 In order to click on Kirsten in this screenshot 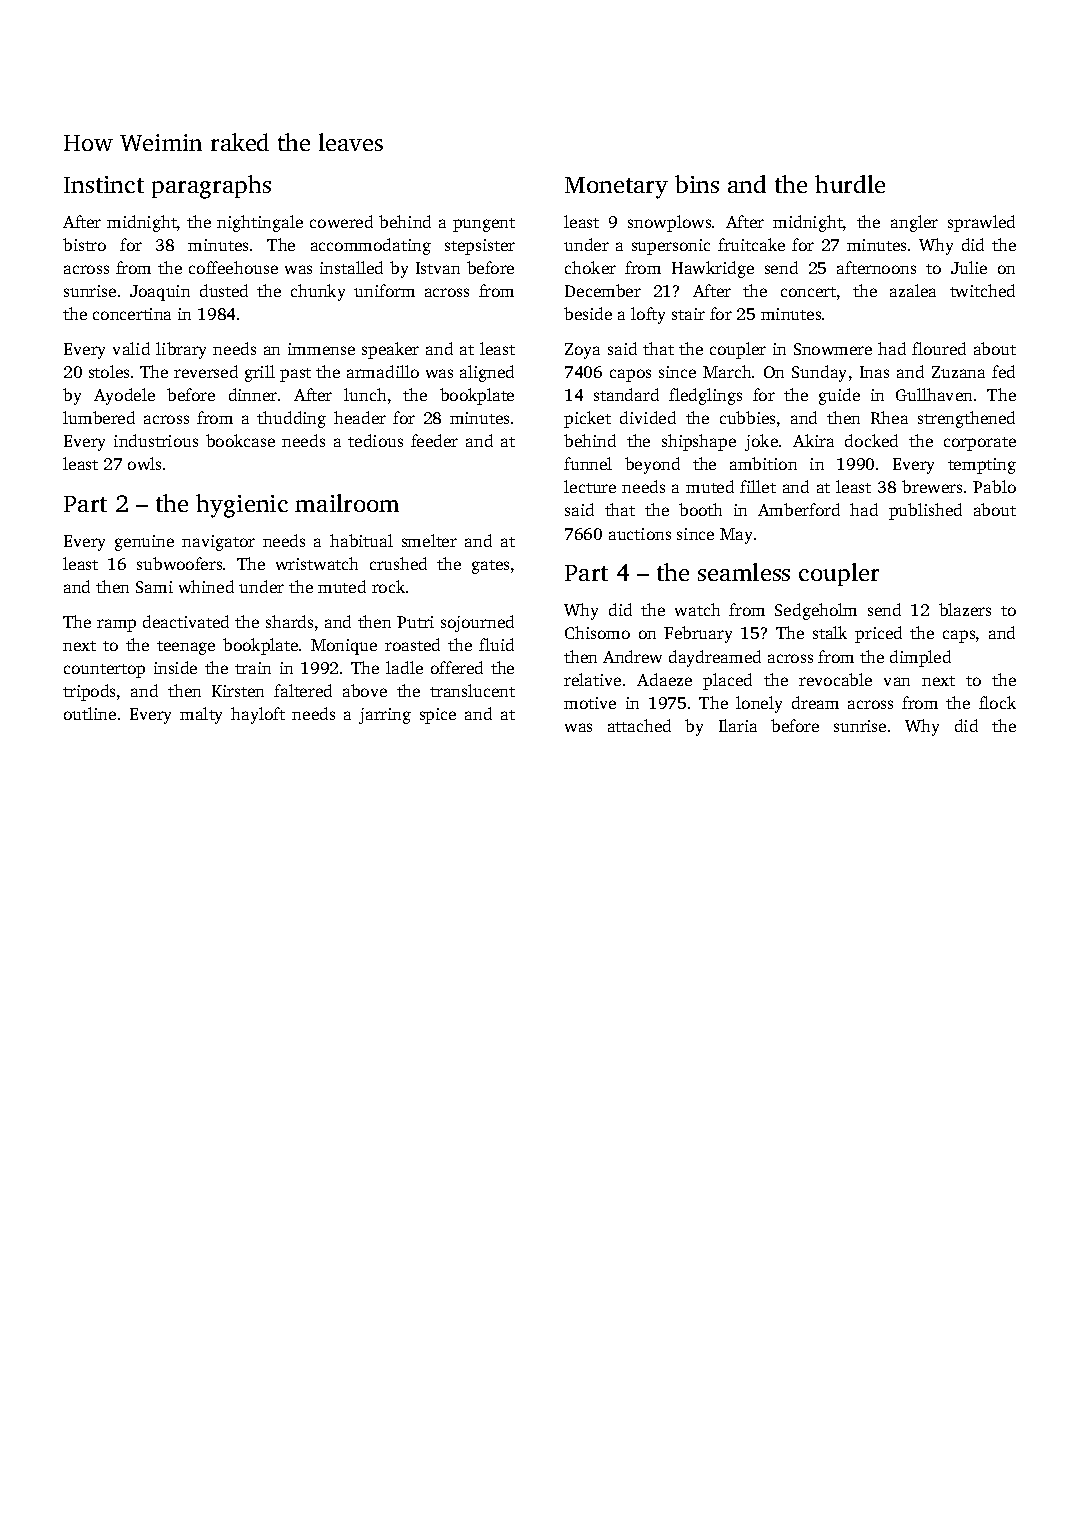, I will do `click(238, 691)`.
